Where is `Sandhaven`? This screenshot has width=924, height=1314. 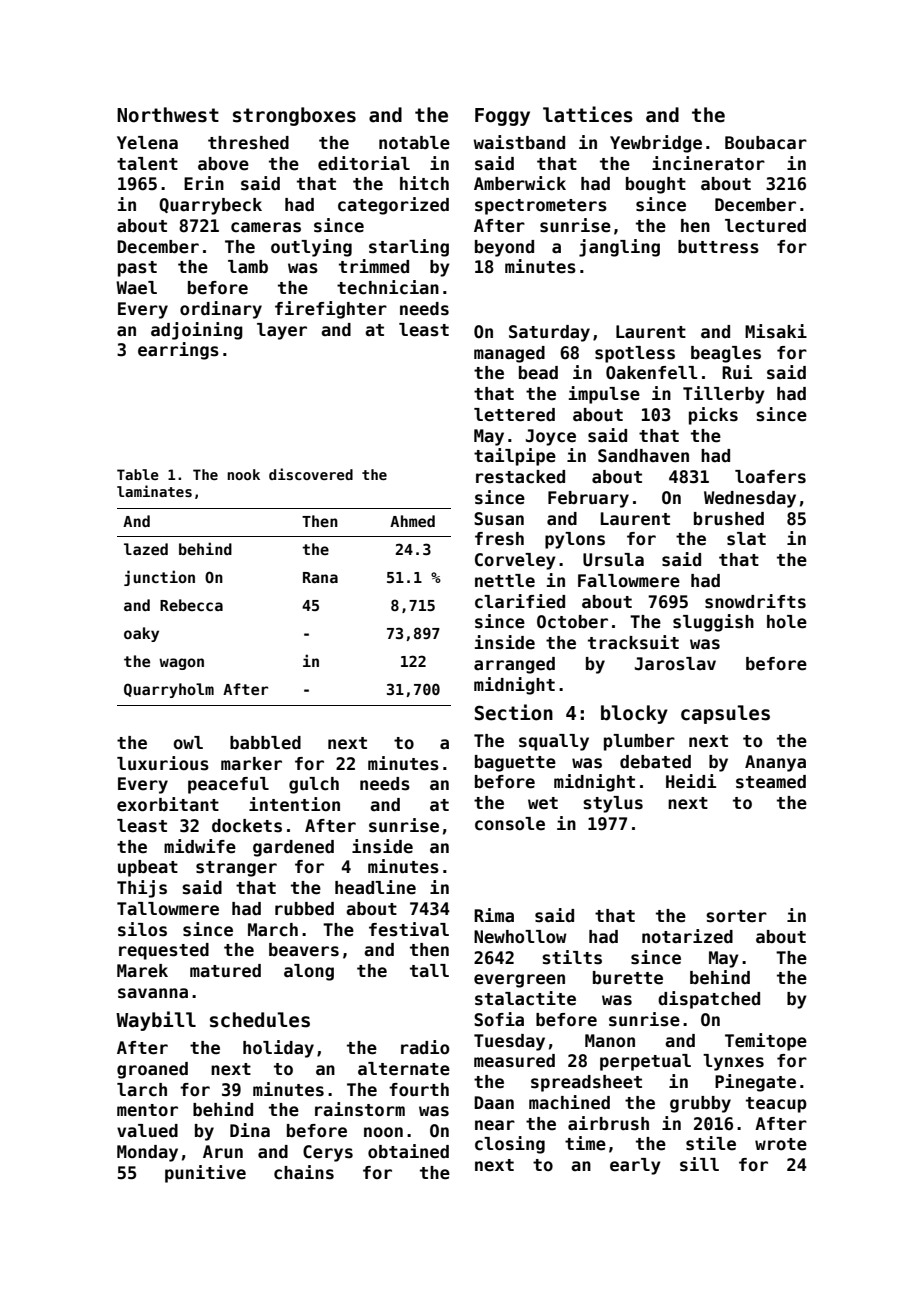
Sandhaven is located at coordinates (643, 456).
